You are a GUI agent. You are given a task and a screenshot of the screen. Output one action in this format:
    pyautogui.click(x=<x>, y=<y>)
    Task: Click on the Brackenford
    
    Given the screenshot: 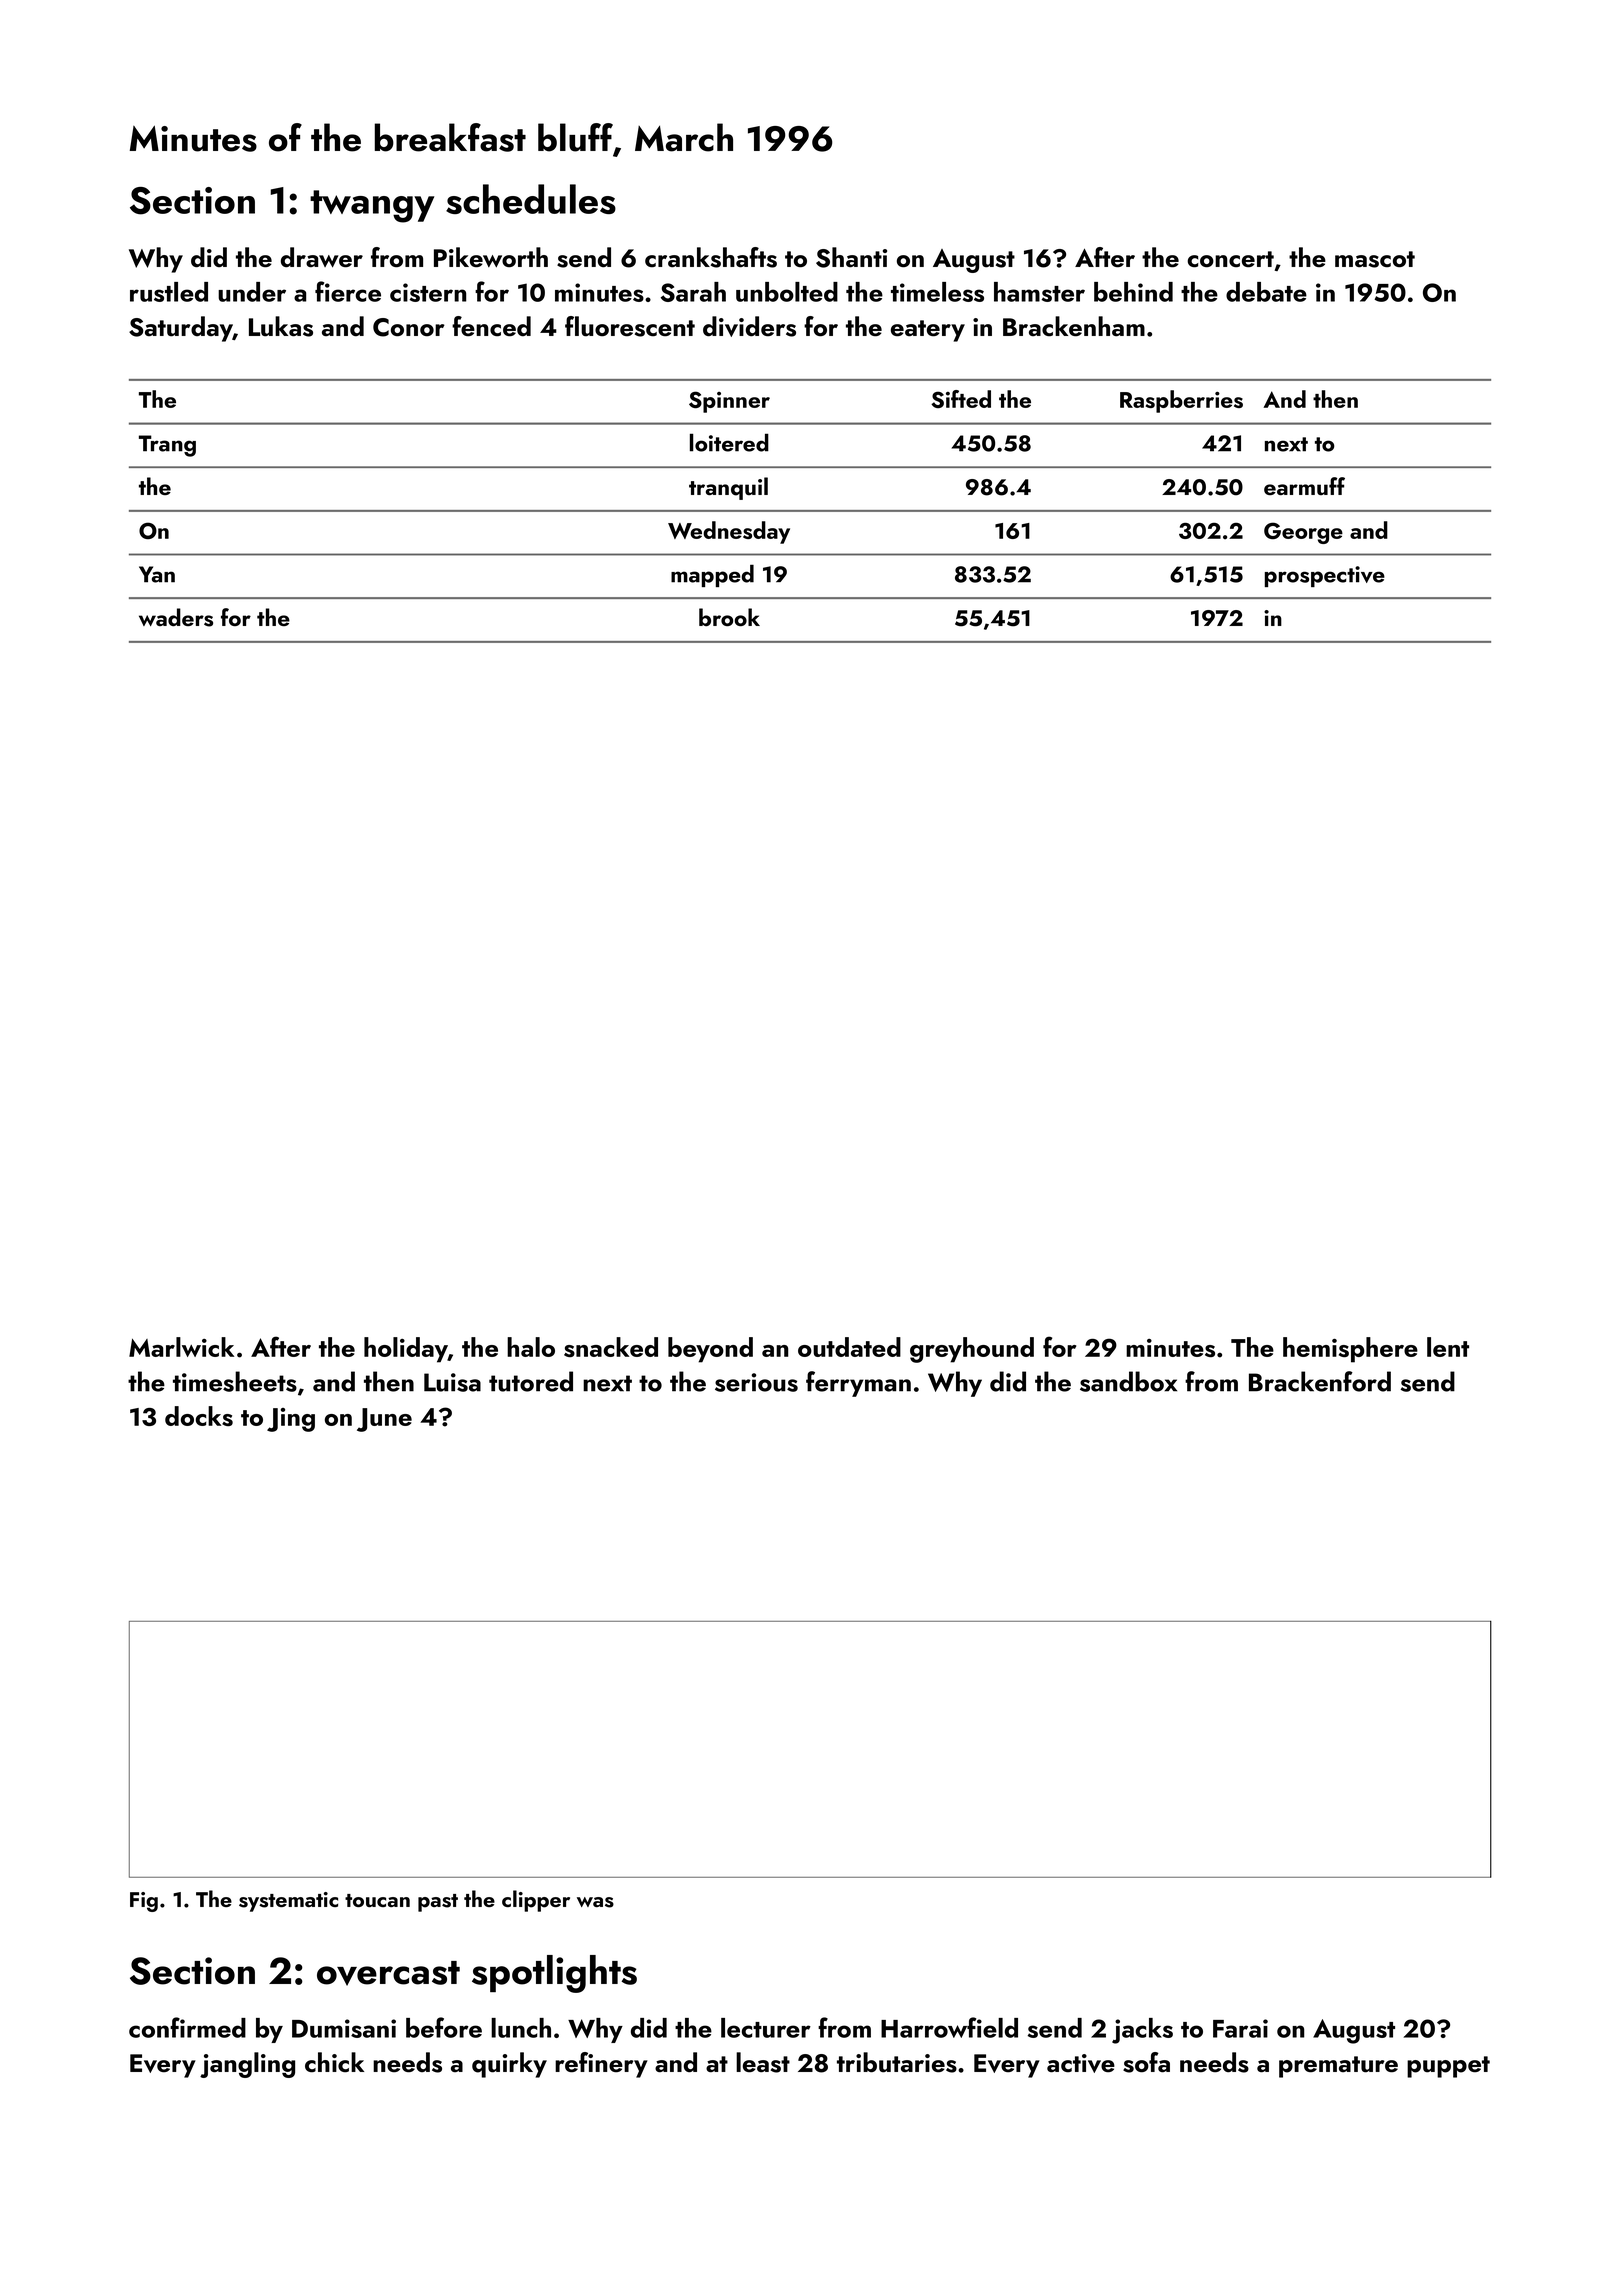 What is the action you would take?
    pyautogui.click(x=1320, y=1381)
